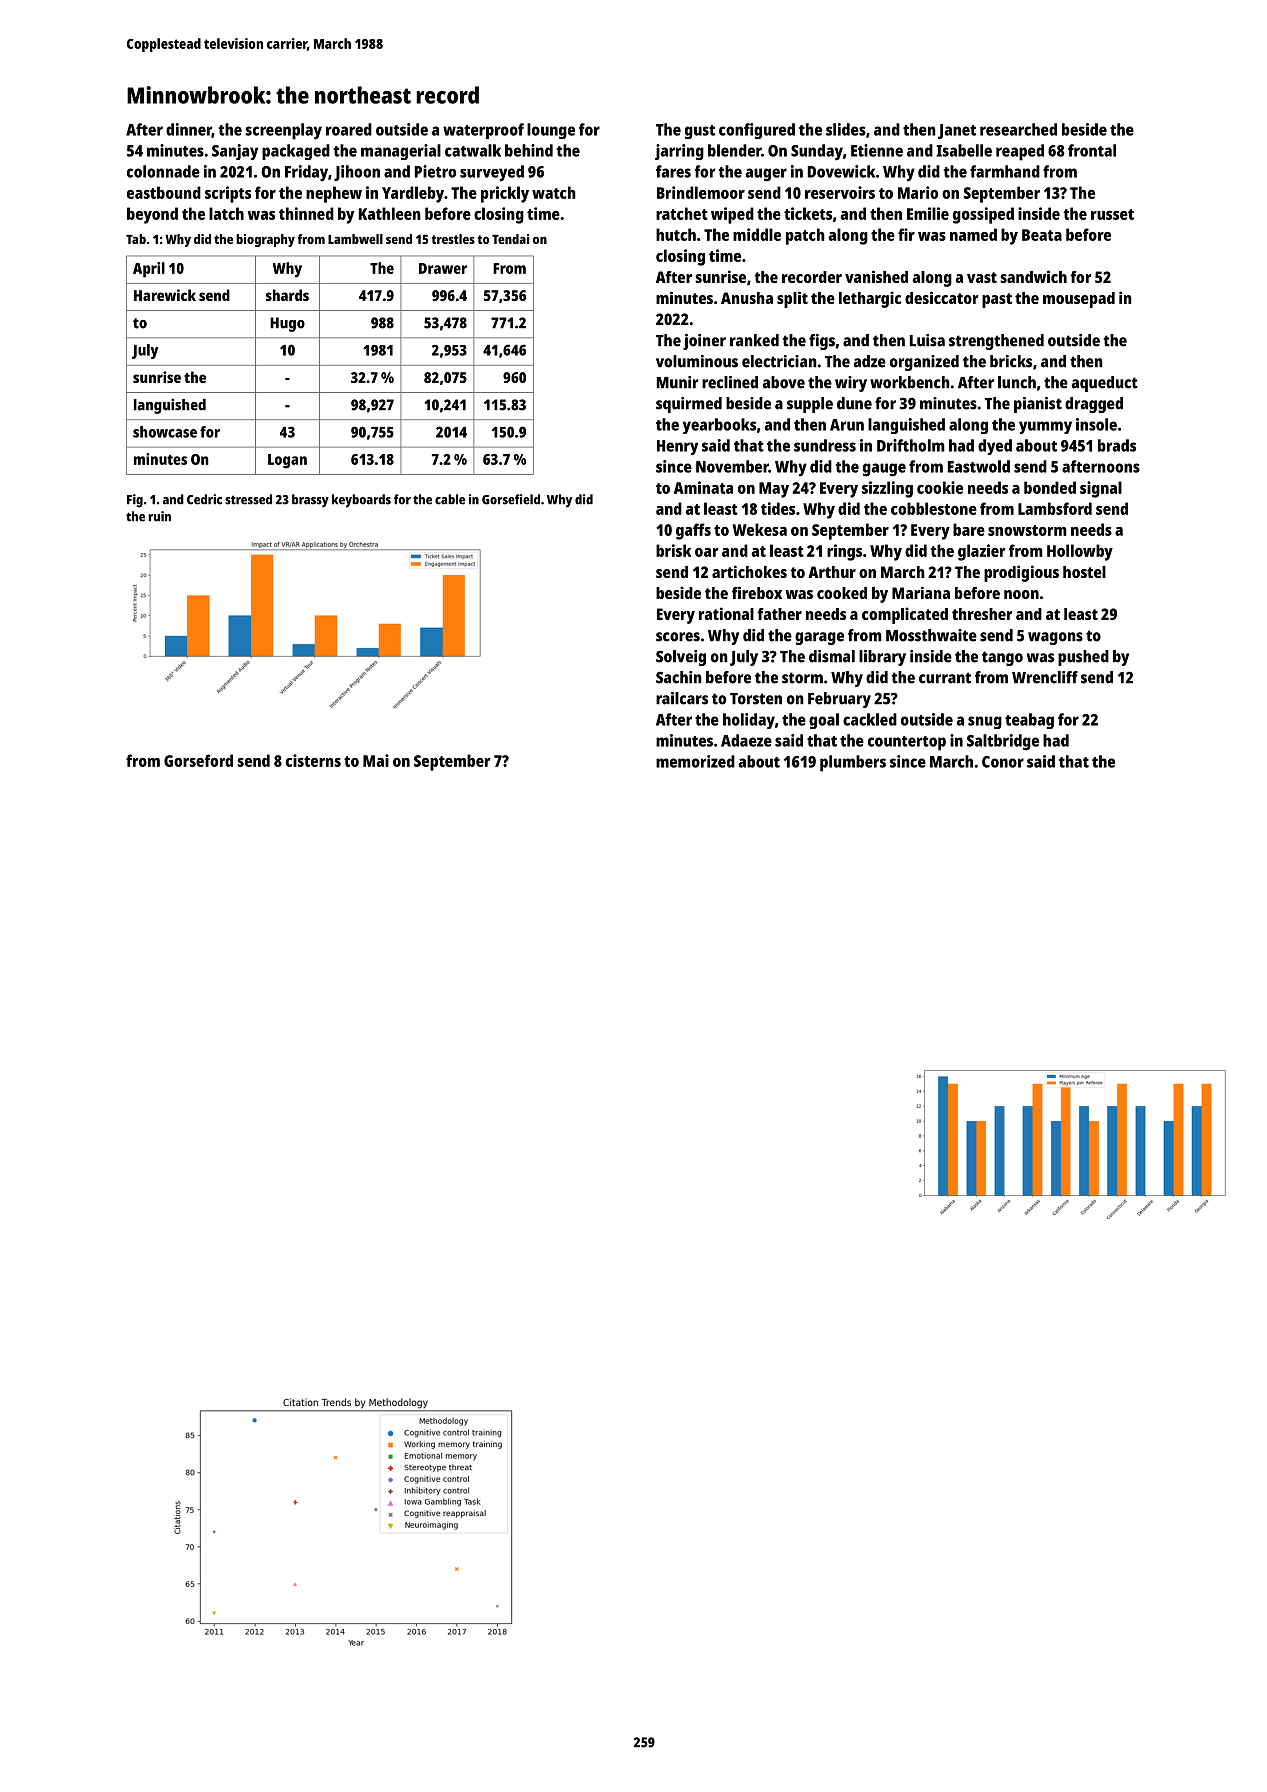 The width and height of the document is (1267, 1792). What do you see at coordinates (695, 761) in the document?
I see `memorized` at bounding box center [695, 761].
